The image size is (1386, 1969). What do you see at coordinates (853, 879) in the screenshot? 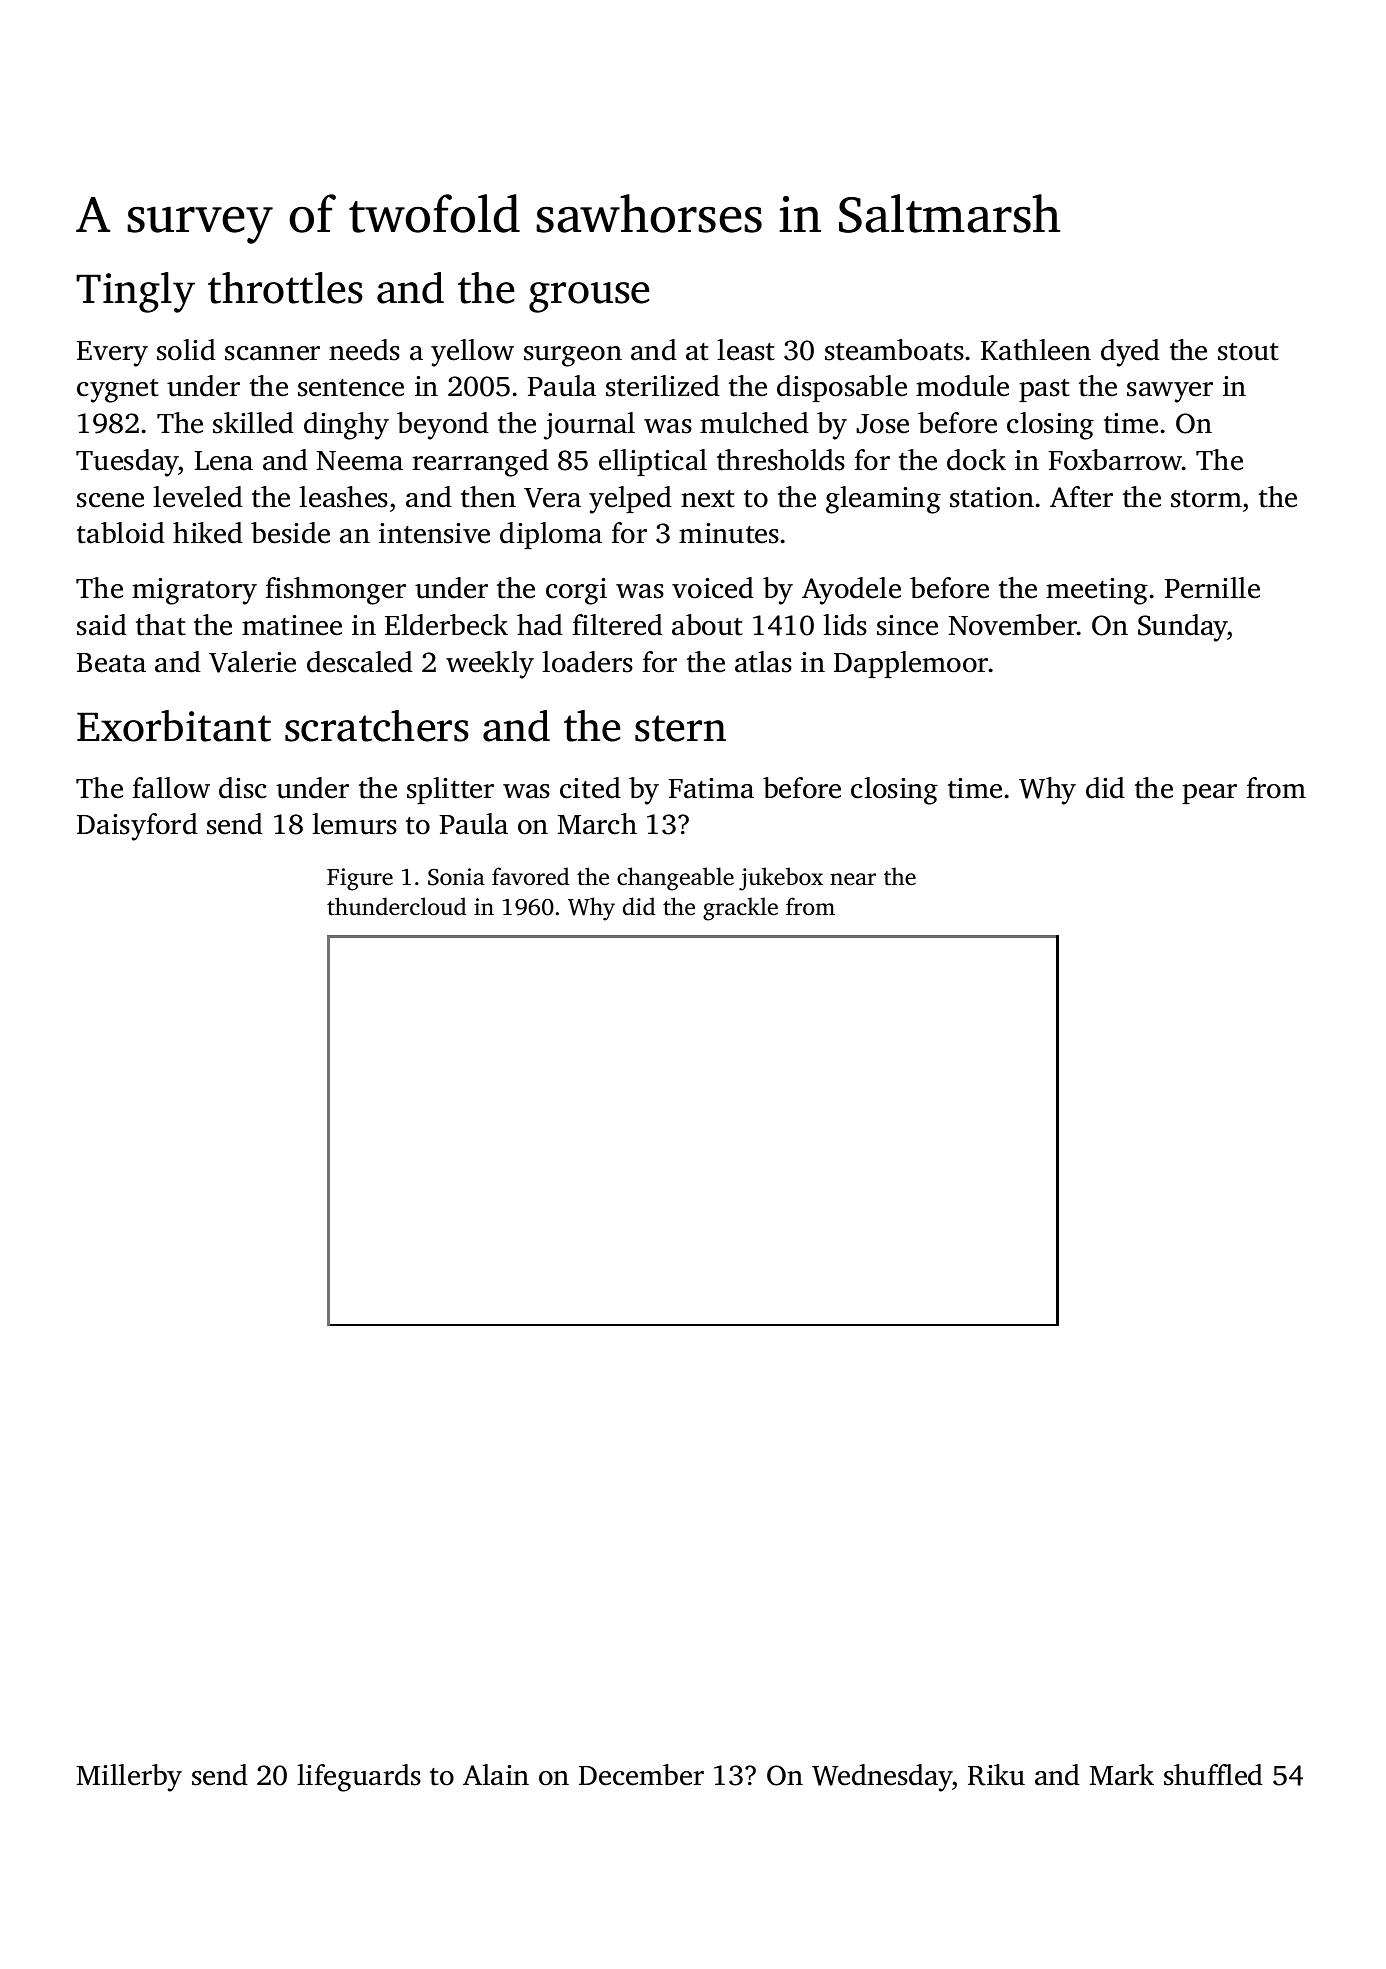
I see `near` at bounding box center [853, 879].
